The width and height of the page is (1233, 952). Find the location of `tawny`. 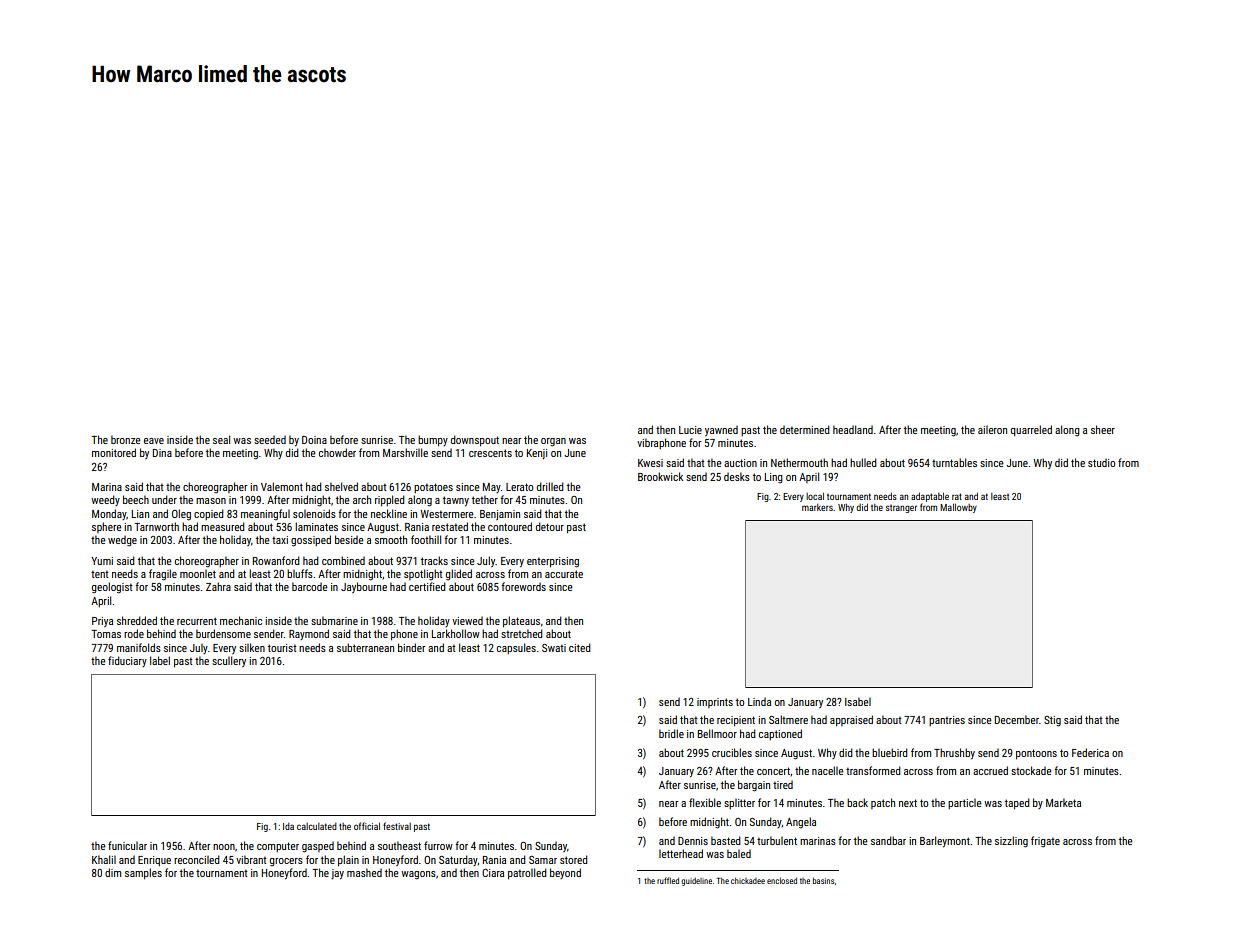

tawny is located at coordinates (456, 501).
